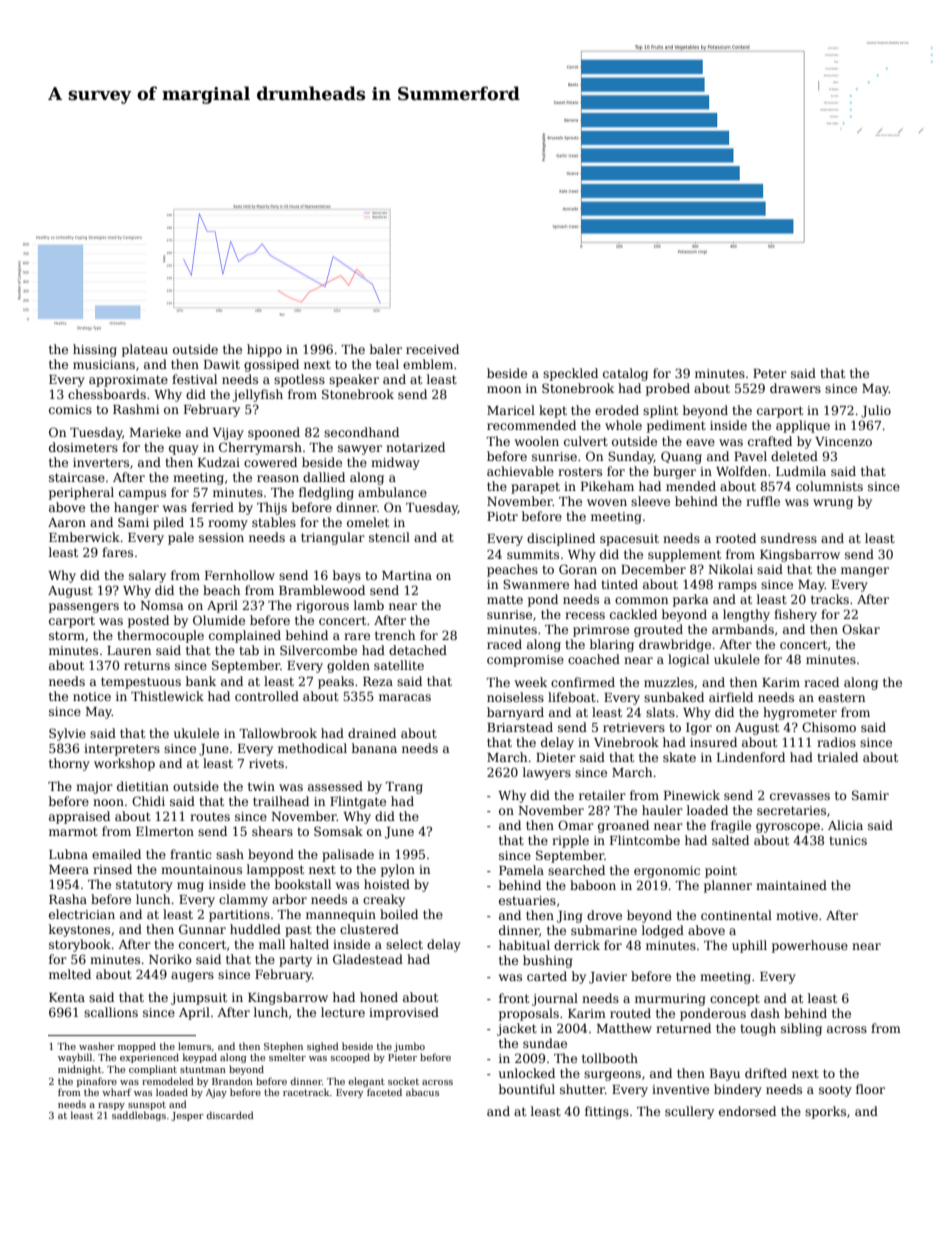 The image size is (952, 1233). I want to click on experienced, so click(149, 1058).
